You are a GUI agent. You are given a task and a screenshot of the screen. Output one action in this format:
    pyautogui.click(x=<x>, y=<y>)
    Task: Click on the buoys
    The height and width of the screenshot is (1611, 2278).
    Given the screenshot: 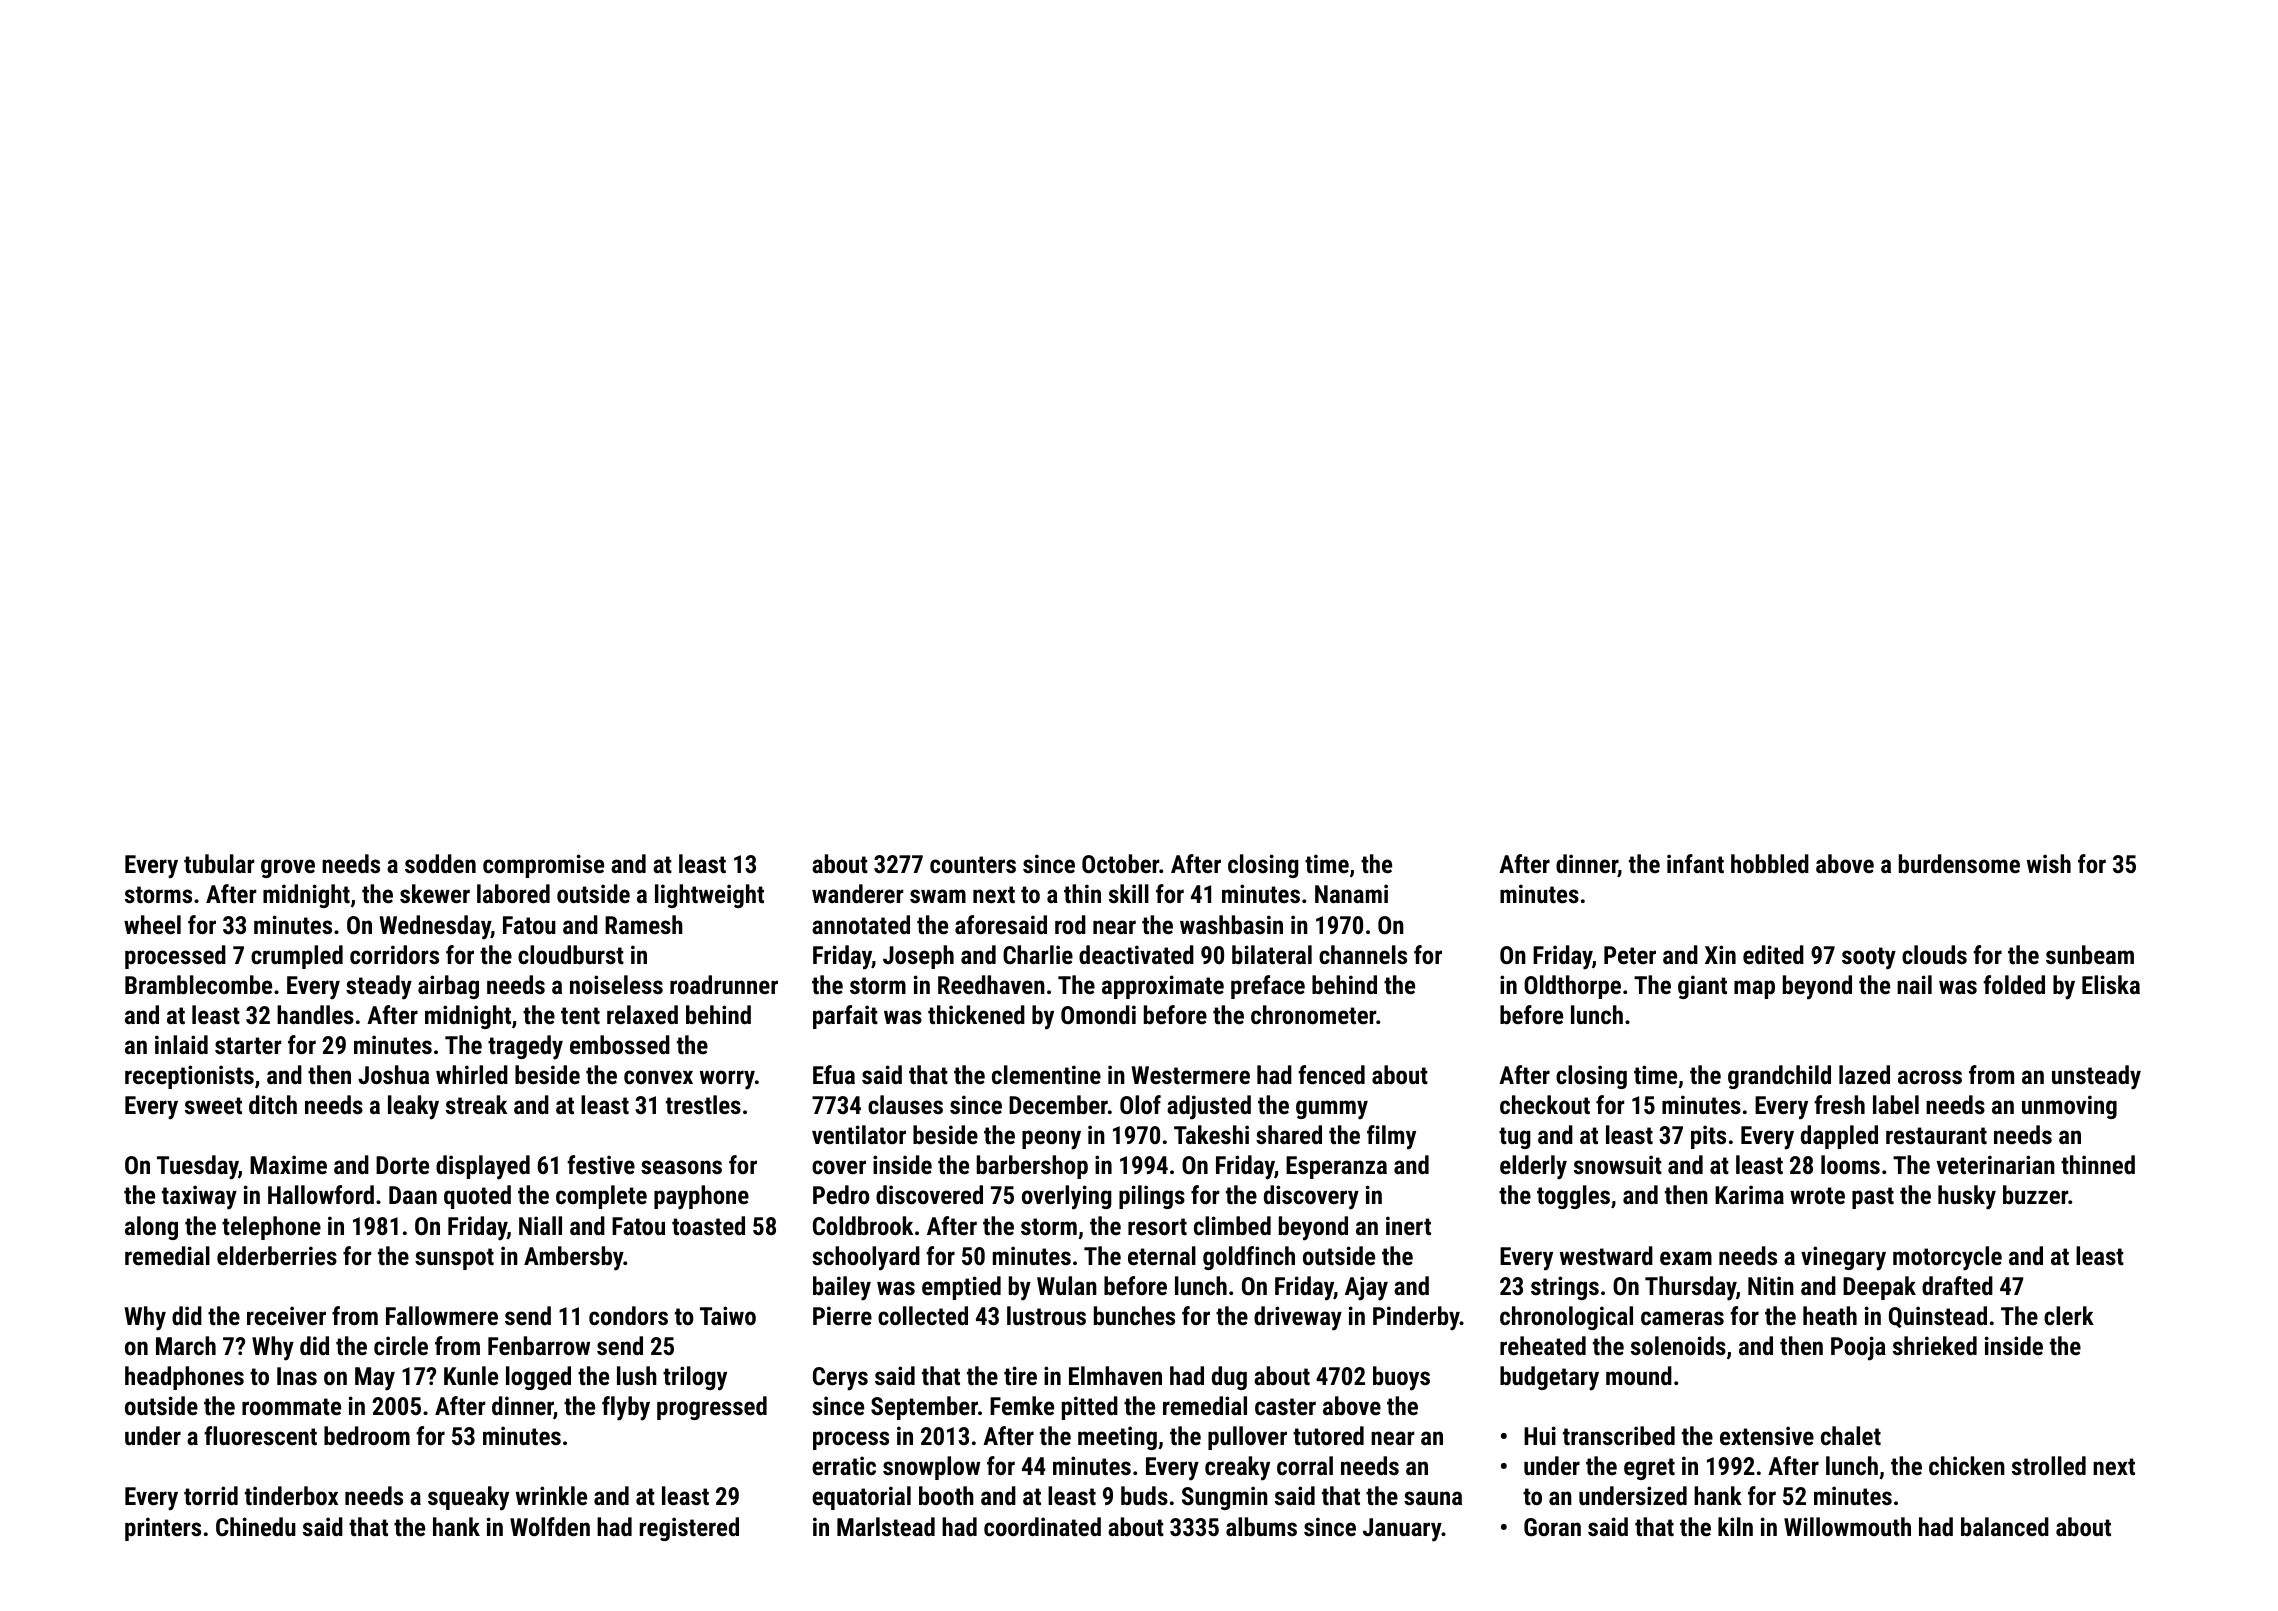 What is the action you would take?
    pyautogui.click(x=1401, y=1378)
